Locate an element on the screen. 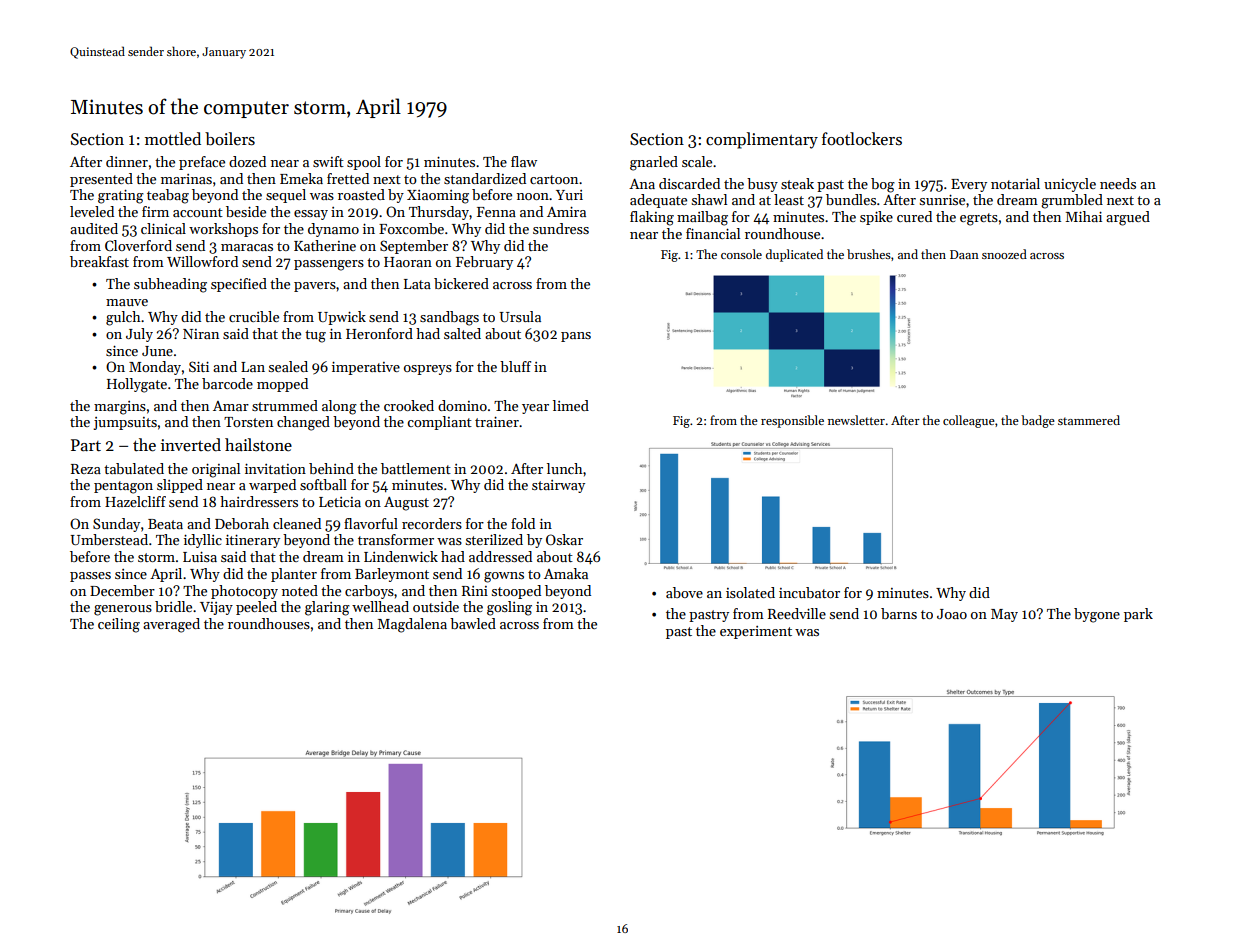  badge is located at coordinates (1038, 421).
